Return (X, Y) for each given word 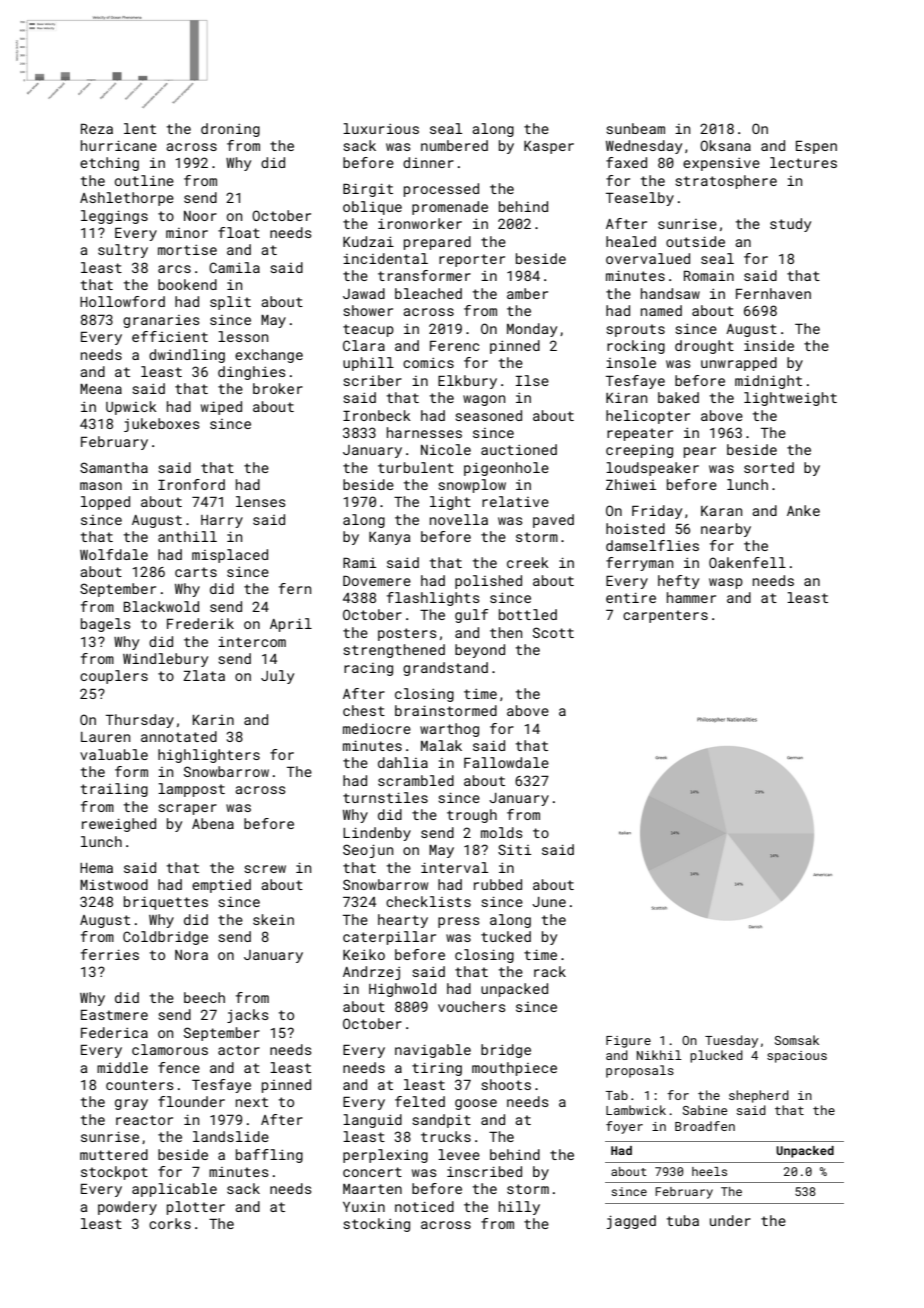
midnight (768, 382)
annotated (179, 736)
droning (230, 130)
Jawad (364, 293)
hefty (678, 582)
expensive (721, 164)
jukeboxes (161, 425)
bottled (528, 614)
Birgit (368, 190)
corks (170, 1223)
